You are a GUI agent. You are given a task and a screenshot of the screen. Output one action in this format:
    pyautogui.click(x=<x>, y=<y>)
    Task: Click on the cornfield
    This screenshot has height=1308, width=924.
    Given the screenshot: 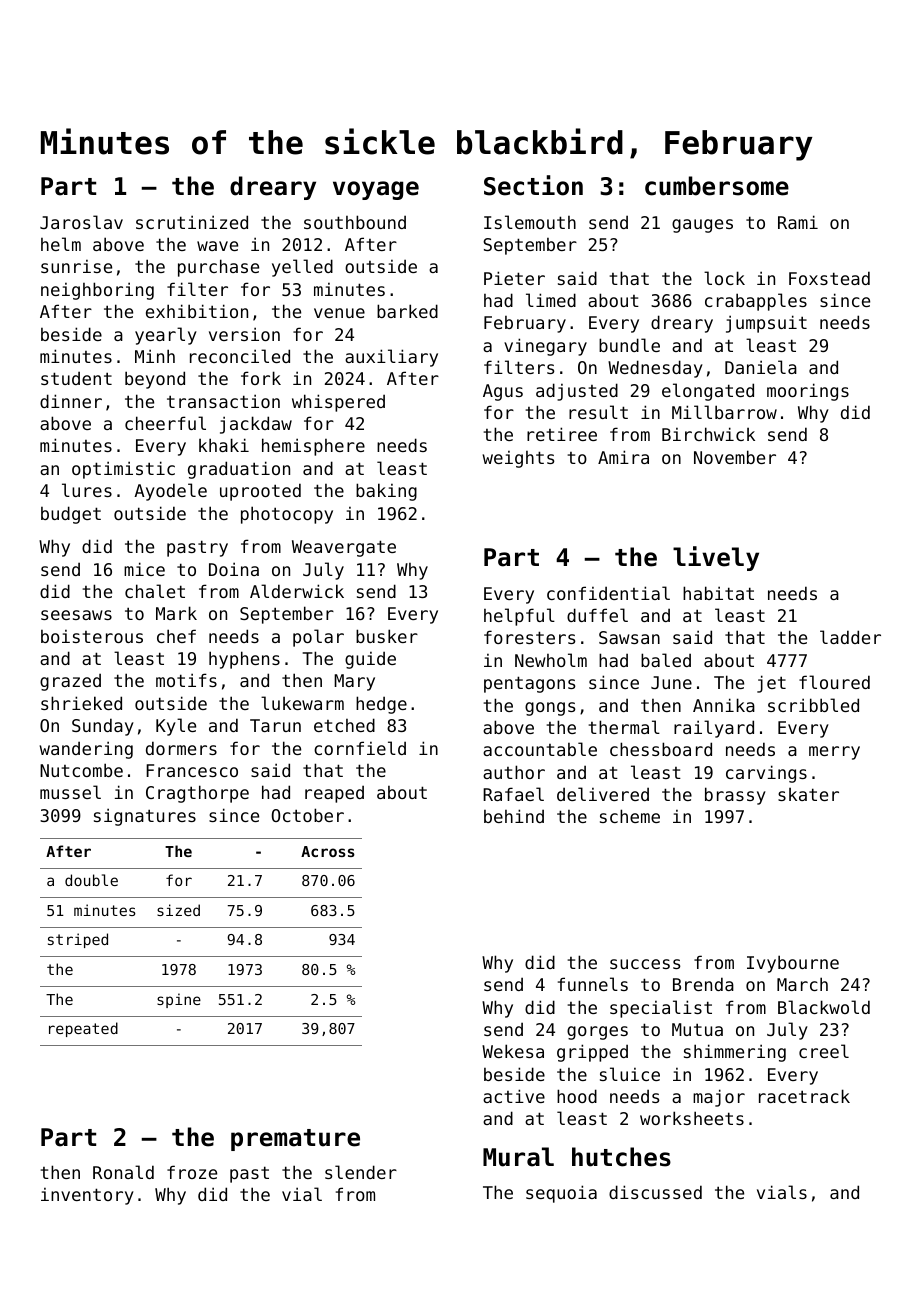 What is the action you would take?
    pyautogui.click(x=360, y=748)
